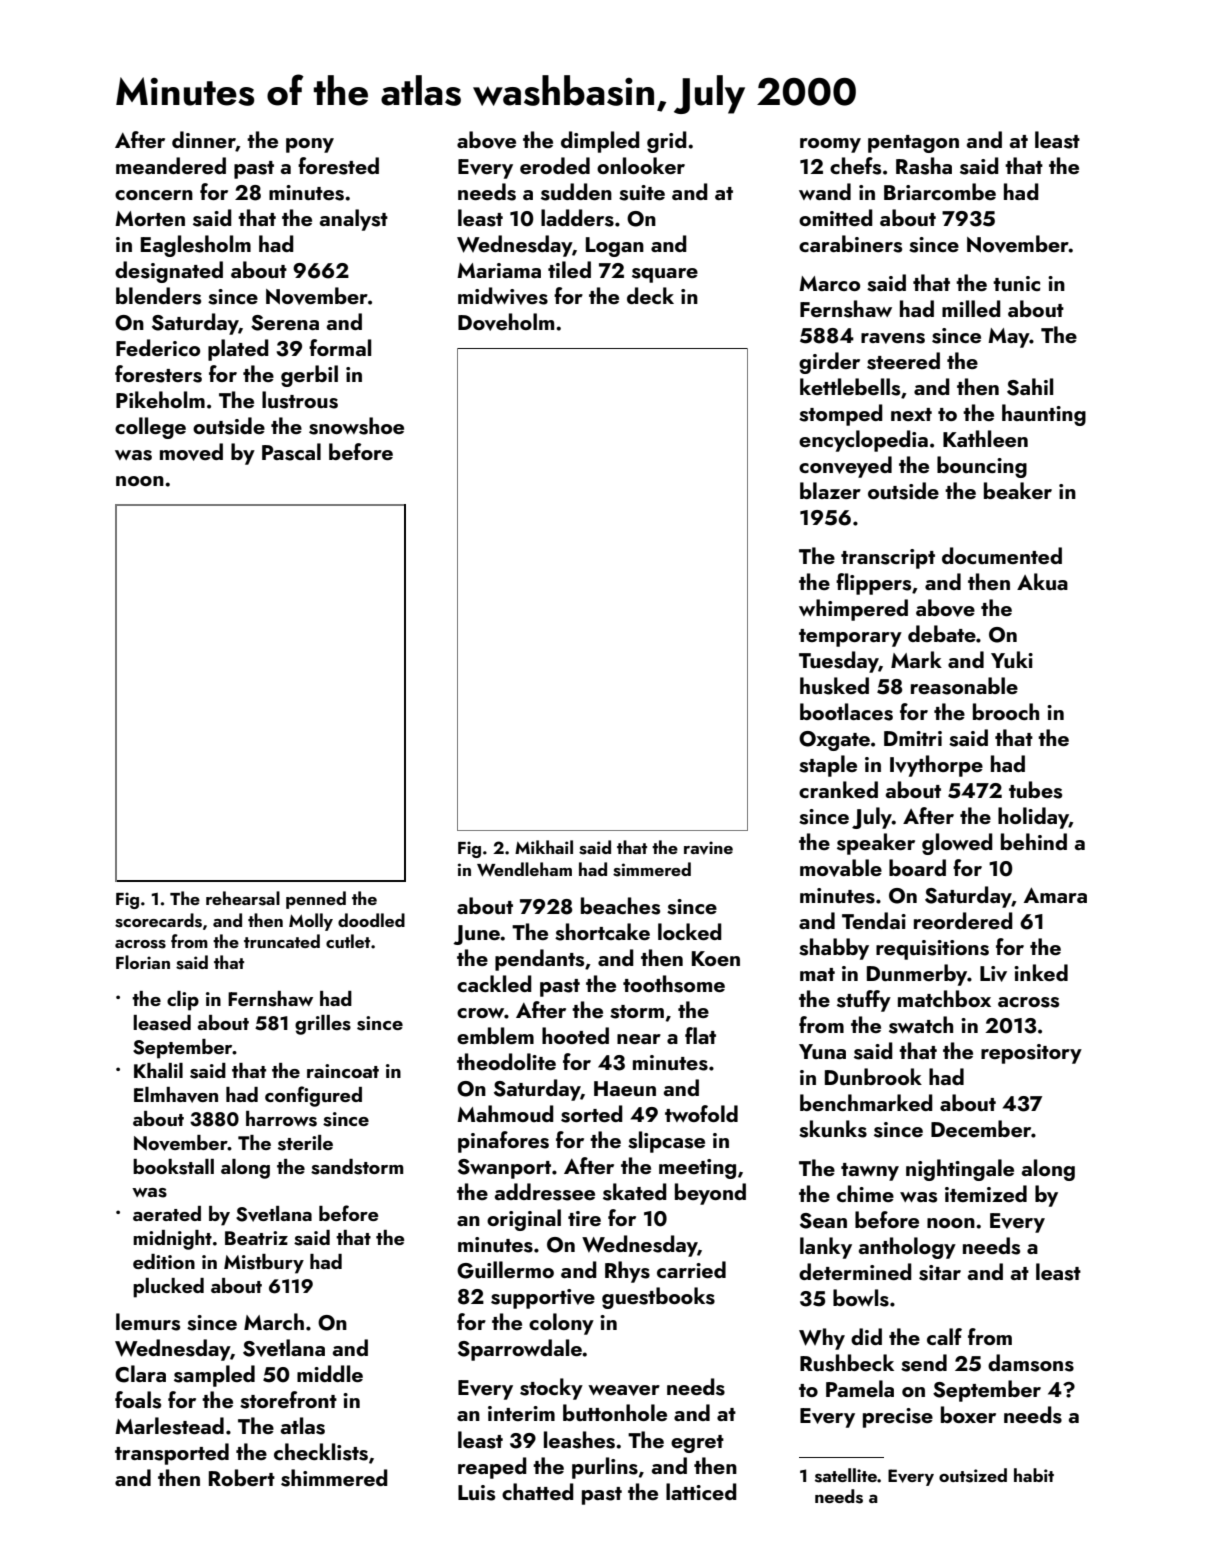  Describe the element at coordinates (316, 900) in the screenshot. I see `penned` at that location.
